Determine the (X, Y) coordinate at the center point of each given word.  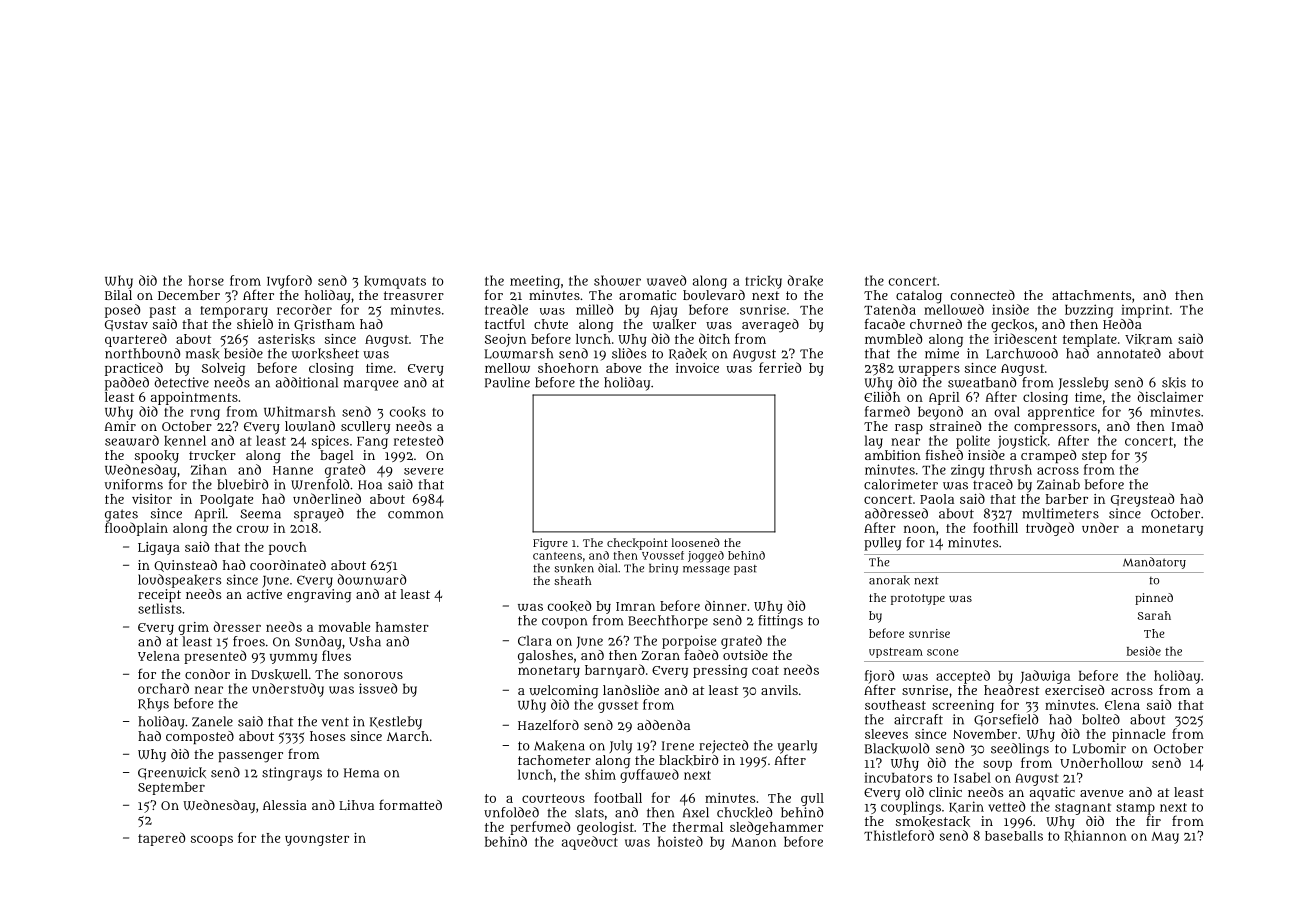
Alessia (285, 805)
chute (551, 324)
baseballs (1014, 836)
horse (206, 280)
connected (983, 295)
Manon (753, 842)
